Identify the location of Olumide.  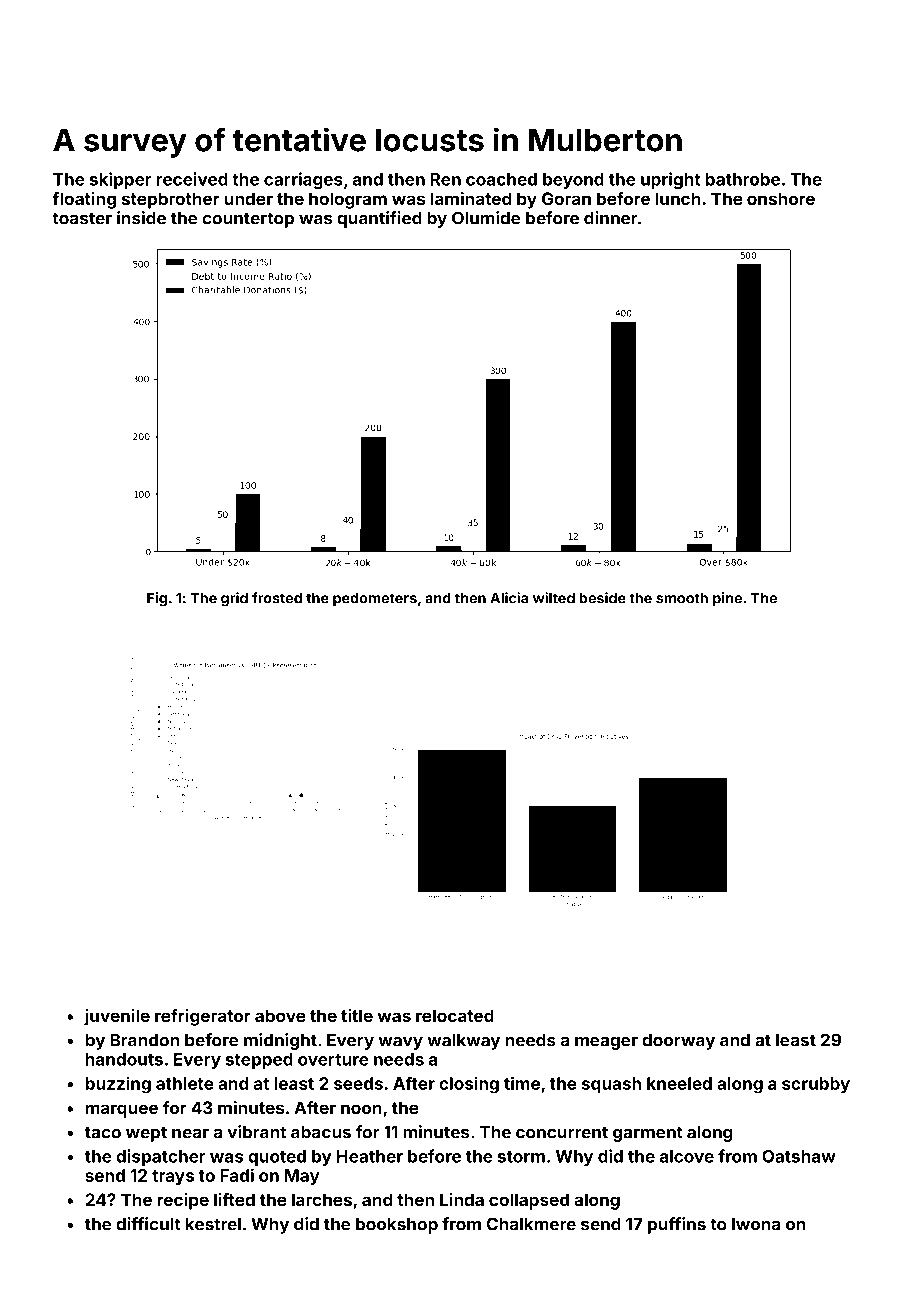
(486, 218).
